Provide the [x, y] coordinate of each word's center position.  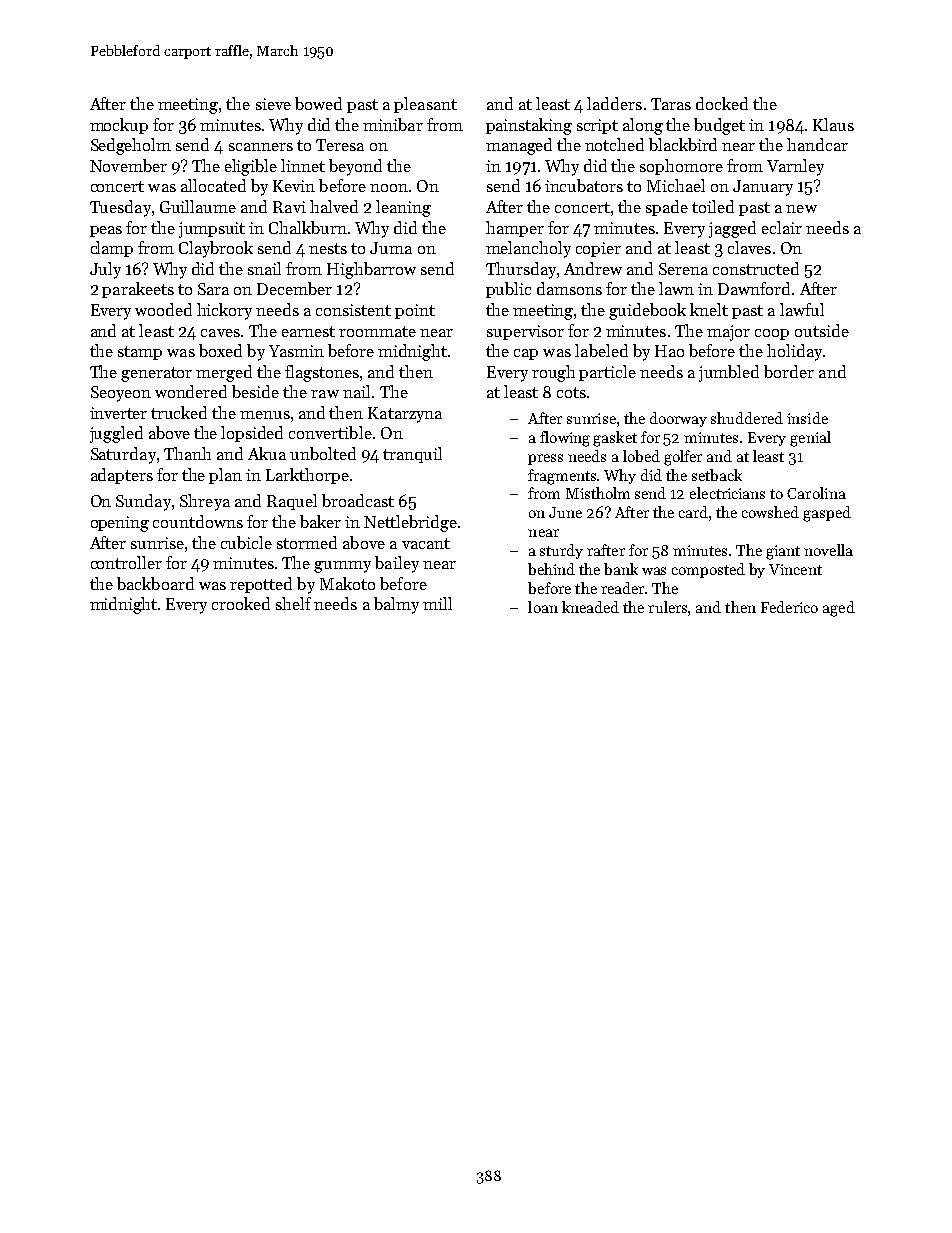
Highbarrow [371, 270]
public [508, 290]
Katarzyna [405, 415]
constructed [756, 268]
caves [220, 333]
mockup [119, 126]
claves [749, 247]
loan [543, 607]
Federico [789, 607]
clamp [112, 249]
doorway [678, 419]
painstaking [529, 126]
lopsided [252, 434]
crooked [241, 603]
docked [722, 103]
